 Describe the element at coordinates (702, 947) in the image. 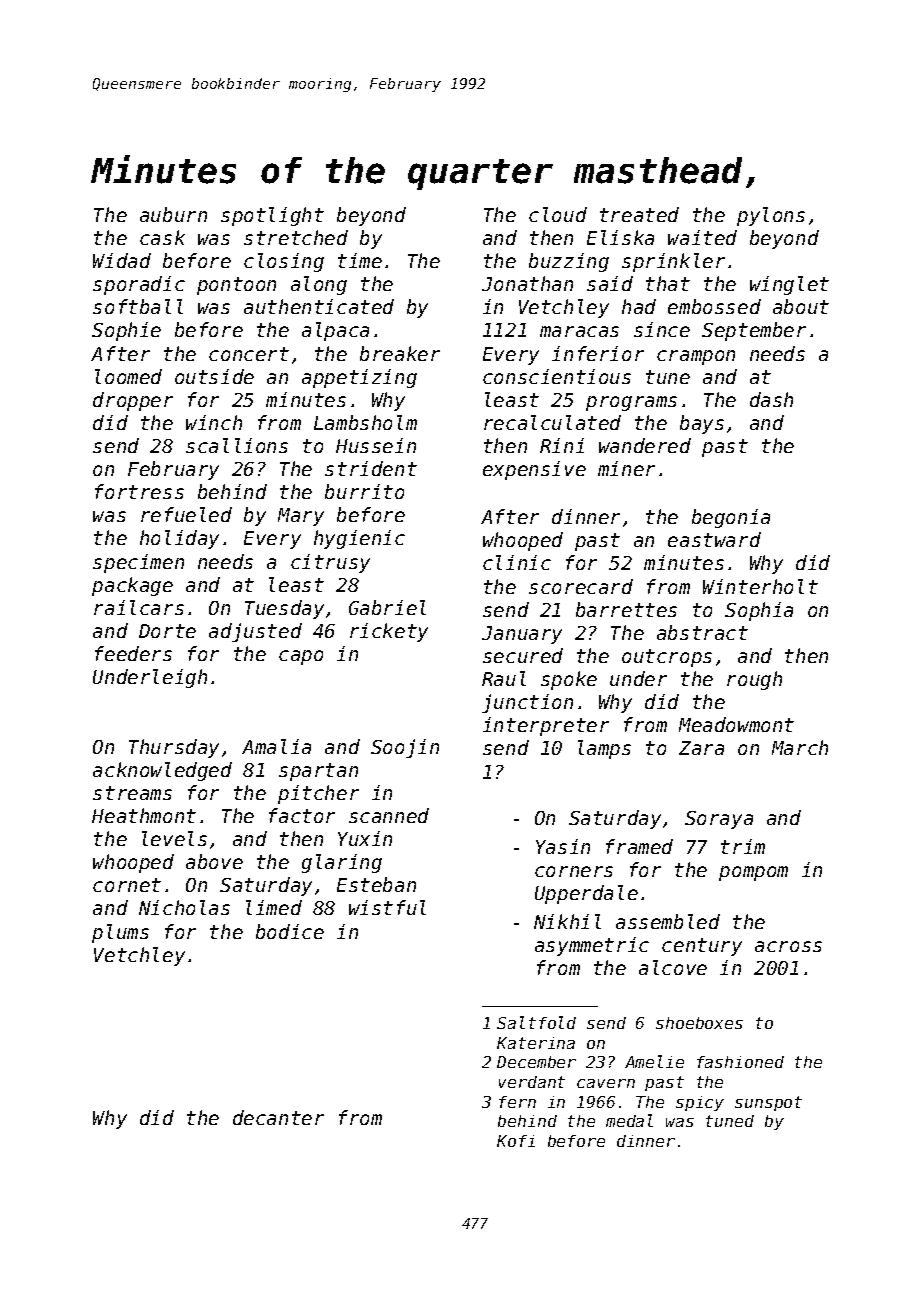

I see `century` at that location.
